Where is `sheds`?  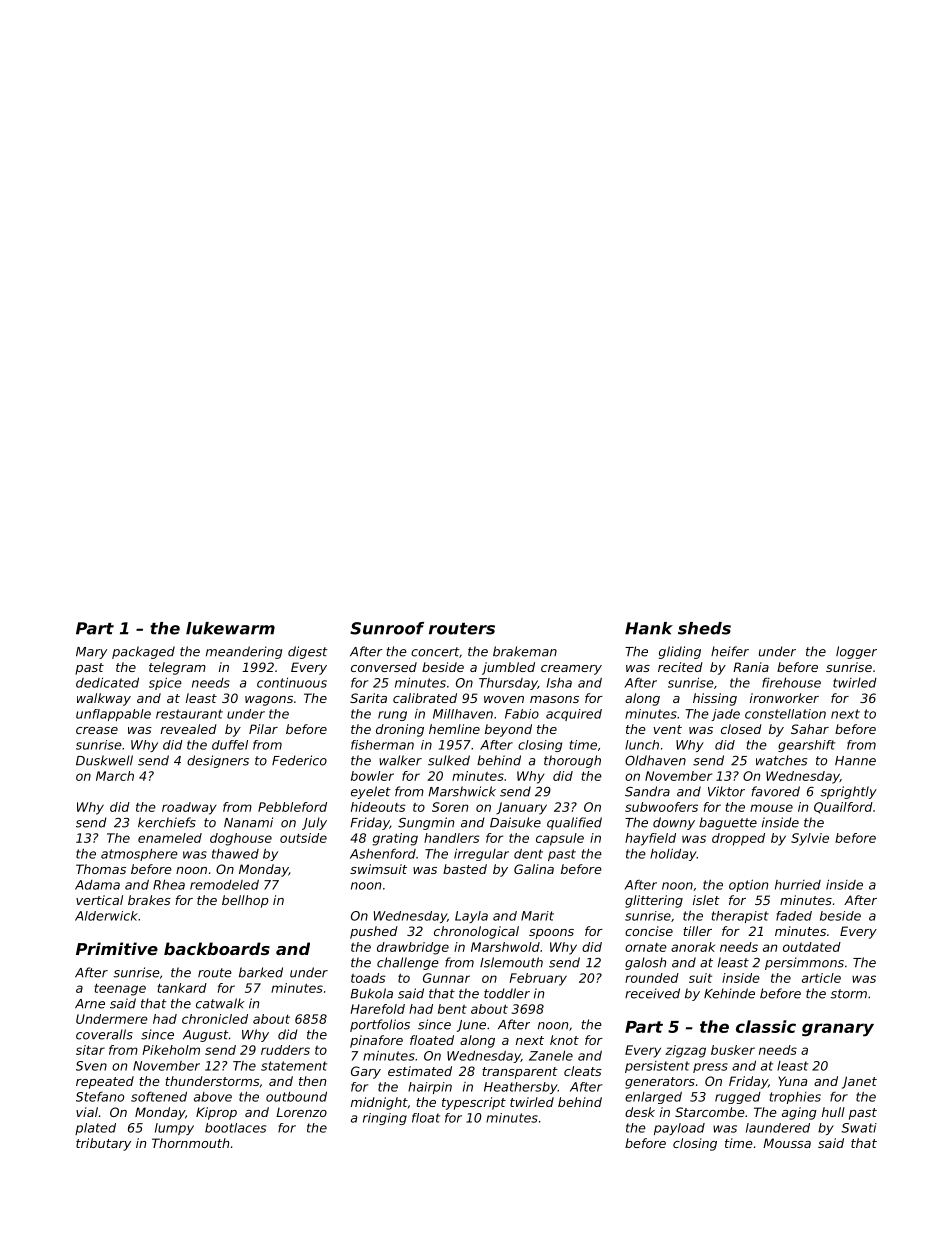
sheds is located at coordinates (704, 628).
